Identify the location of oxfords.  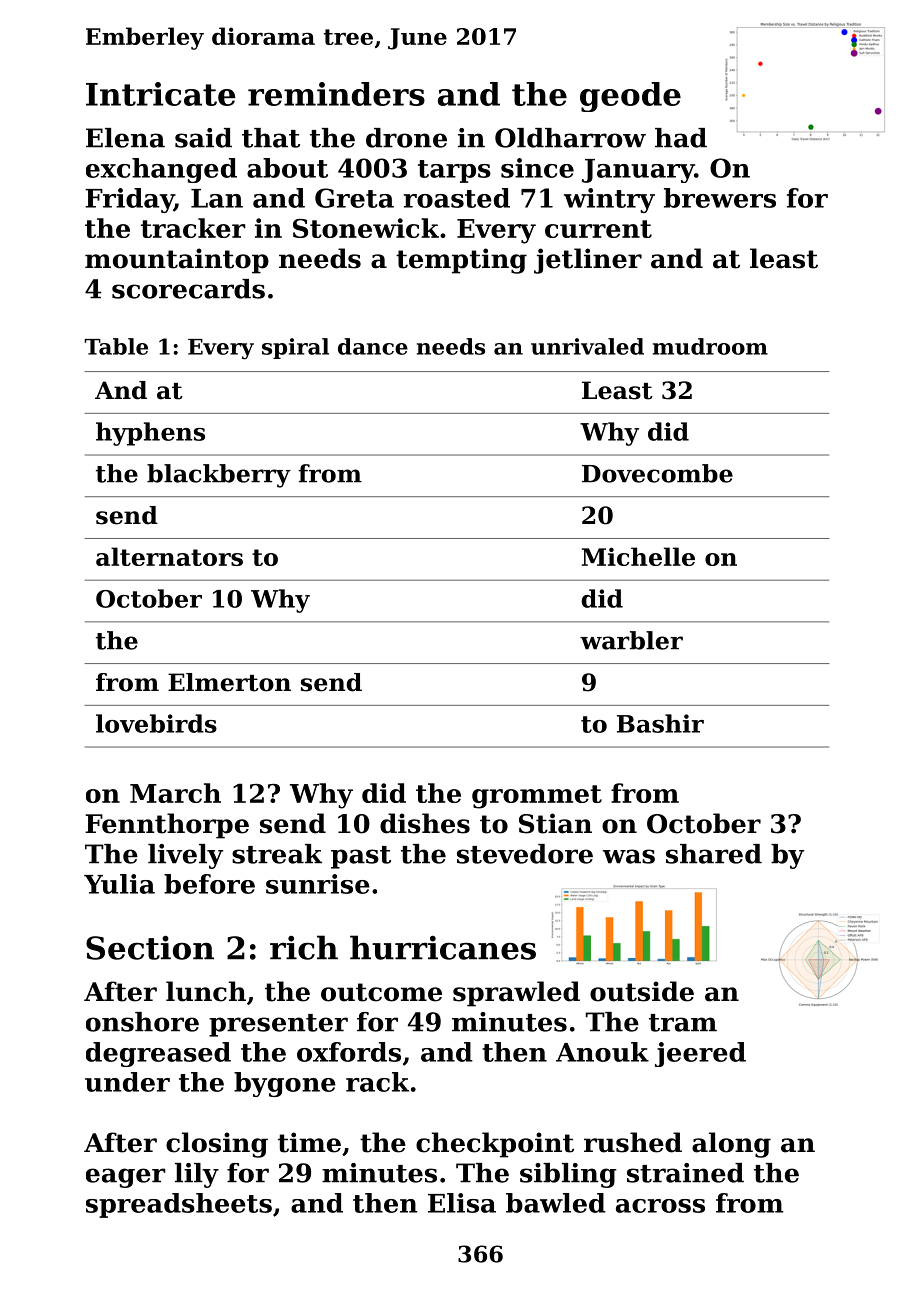
(349, 1052).
